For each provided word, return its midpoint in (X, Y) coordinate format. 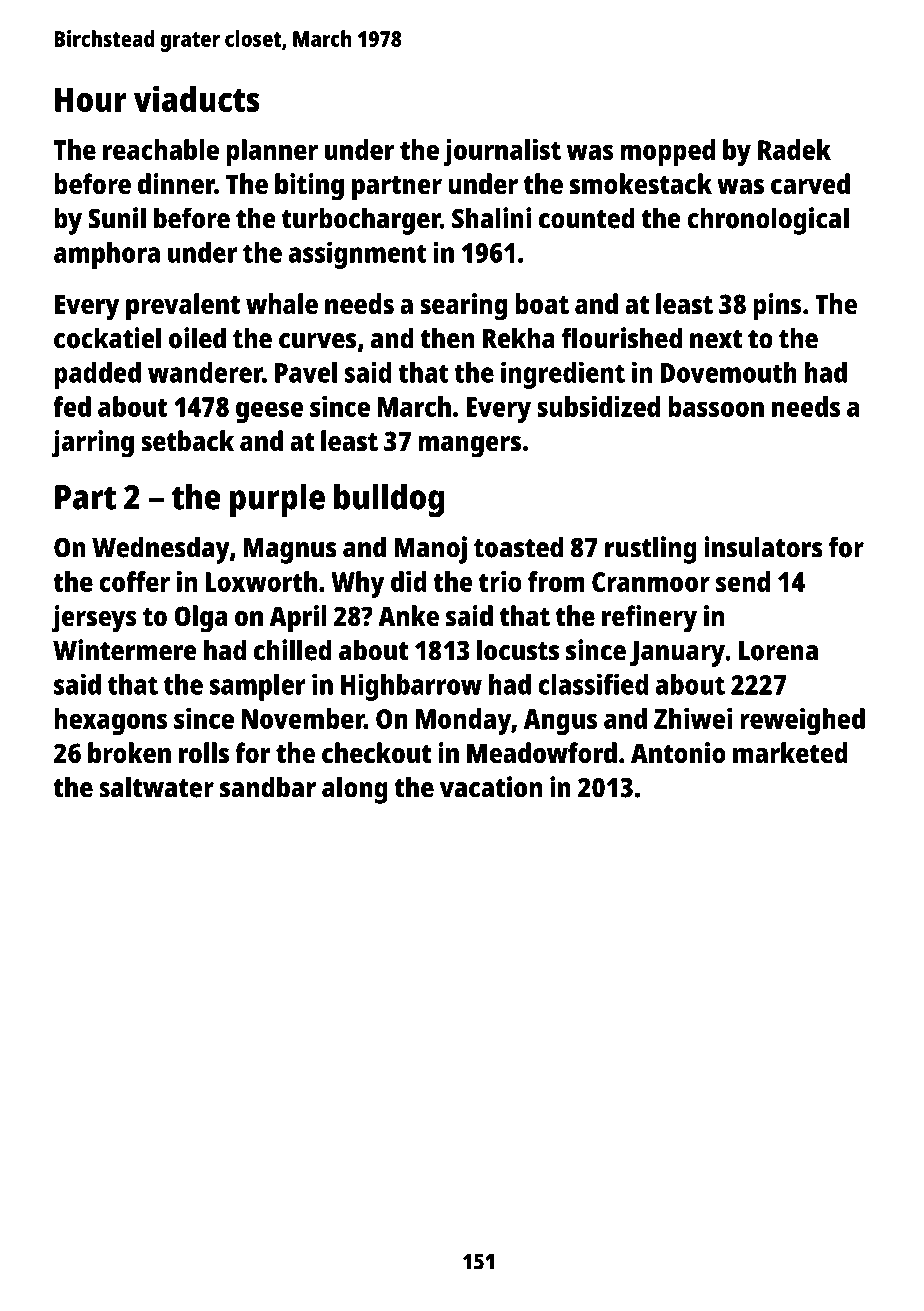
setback (187, 440)
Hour (91, 99)
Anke (408, 616)
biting (309, 187)
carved (810, 183)
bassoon (716, 406)
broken (129, 752)
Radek (794, 149)
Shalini (491, 218)
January (677, 654)
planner (272, 152)
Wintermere (125, 650)
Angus (560, 722)
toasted (518, 547)
